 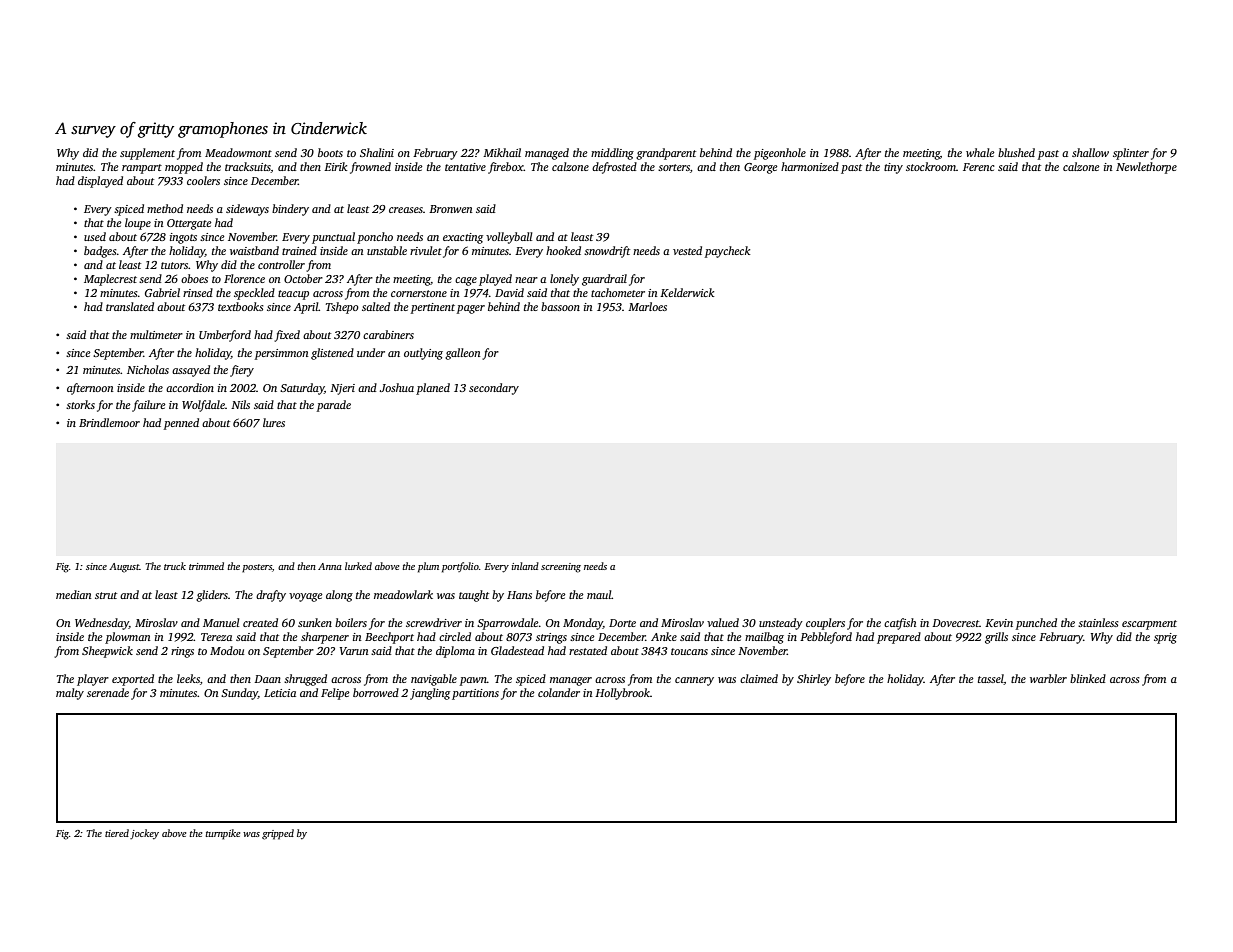 I want to click on translated, so click(x=130, y=306).
